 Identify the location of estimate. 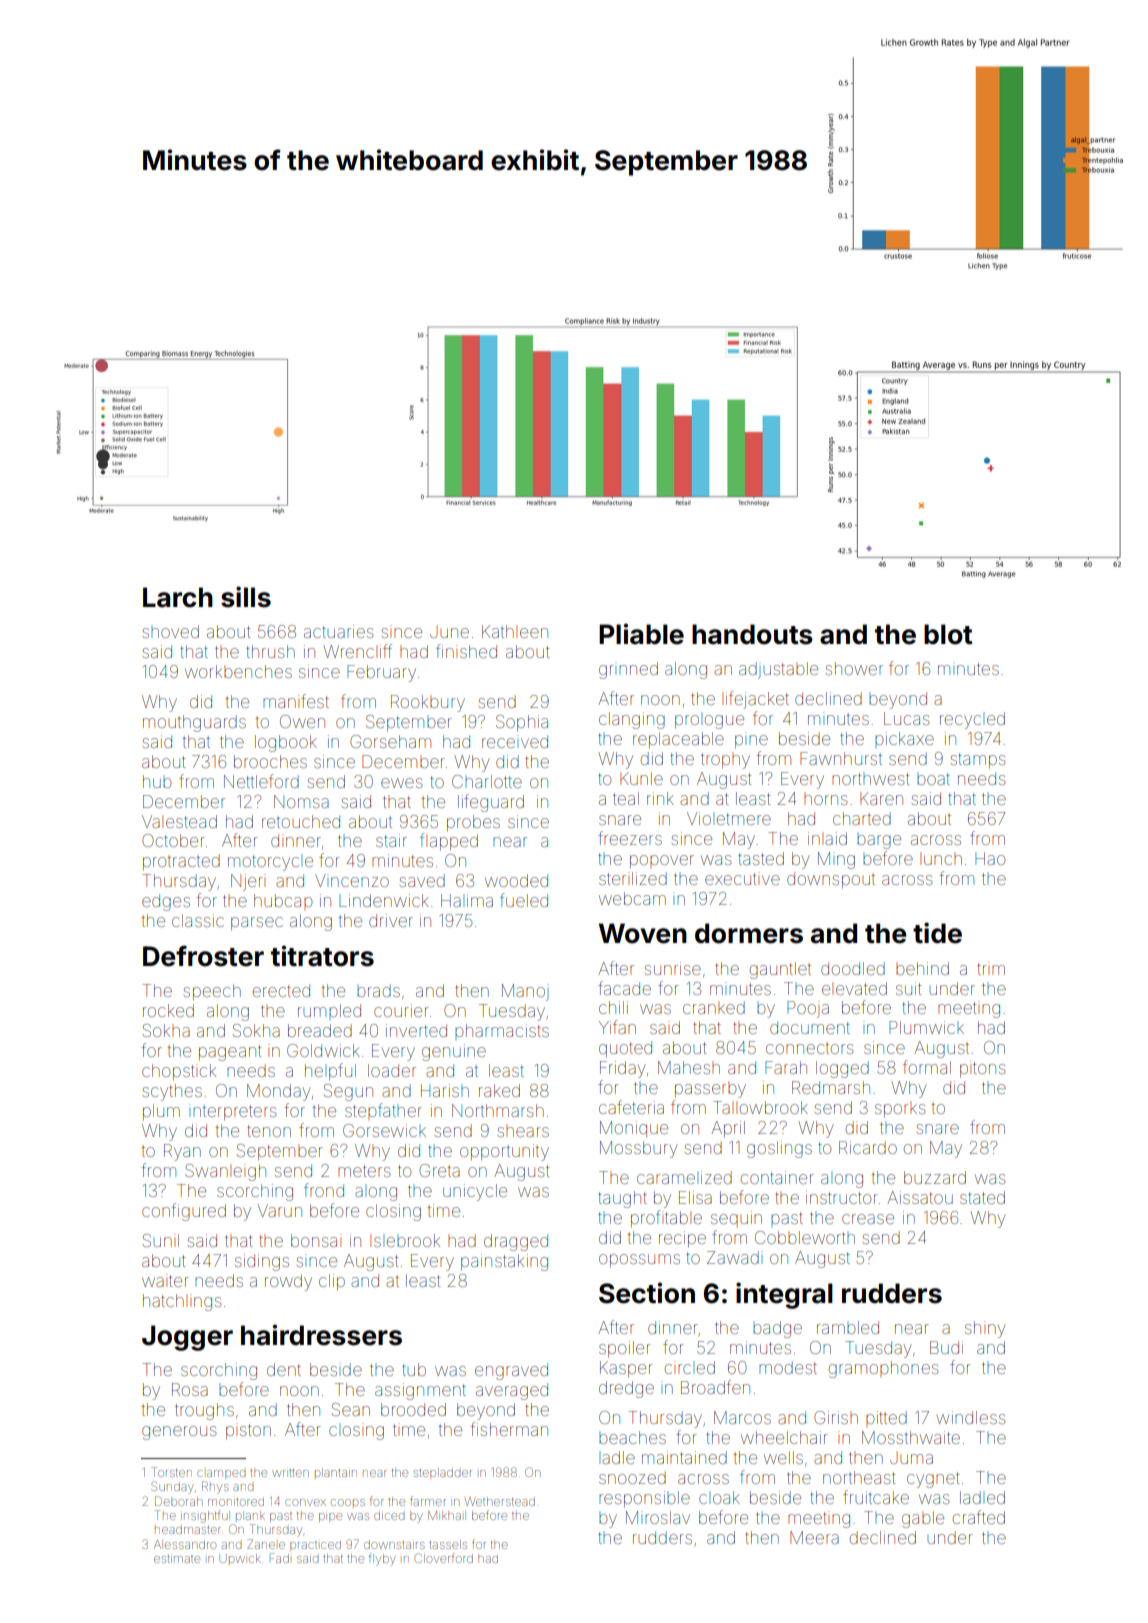
(177, 1559).
